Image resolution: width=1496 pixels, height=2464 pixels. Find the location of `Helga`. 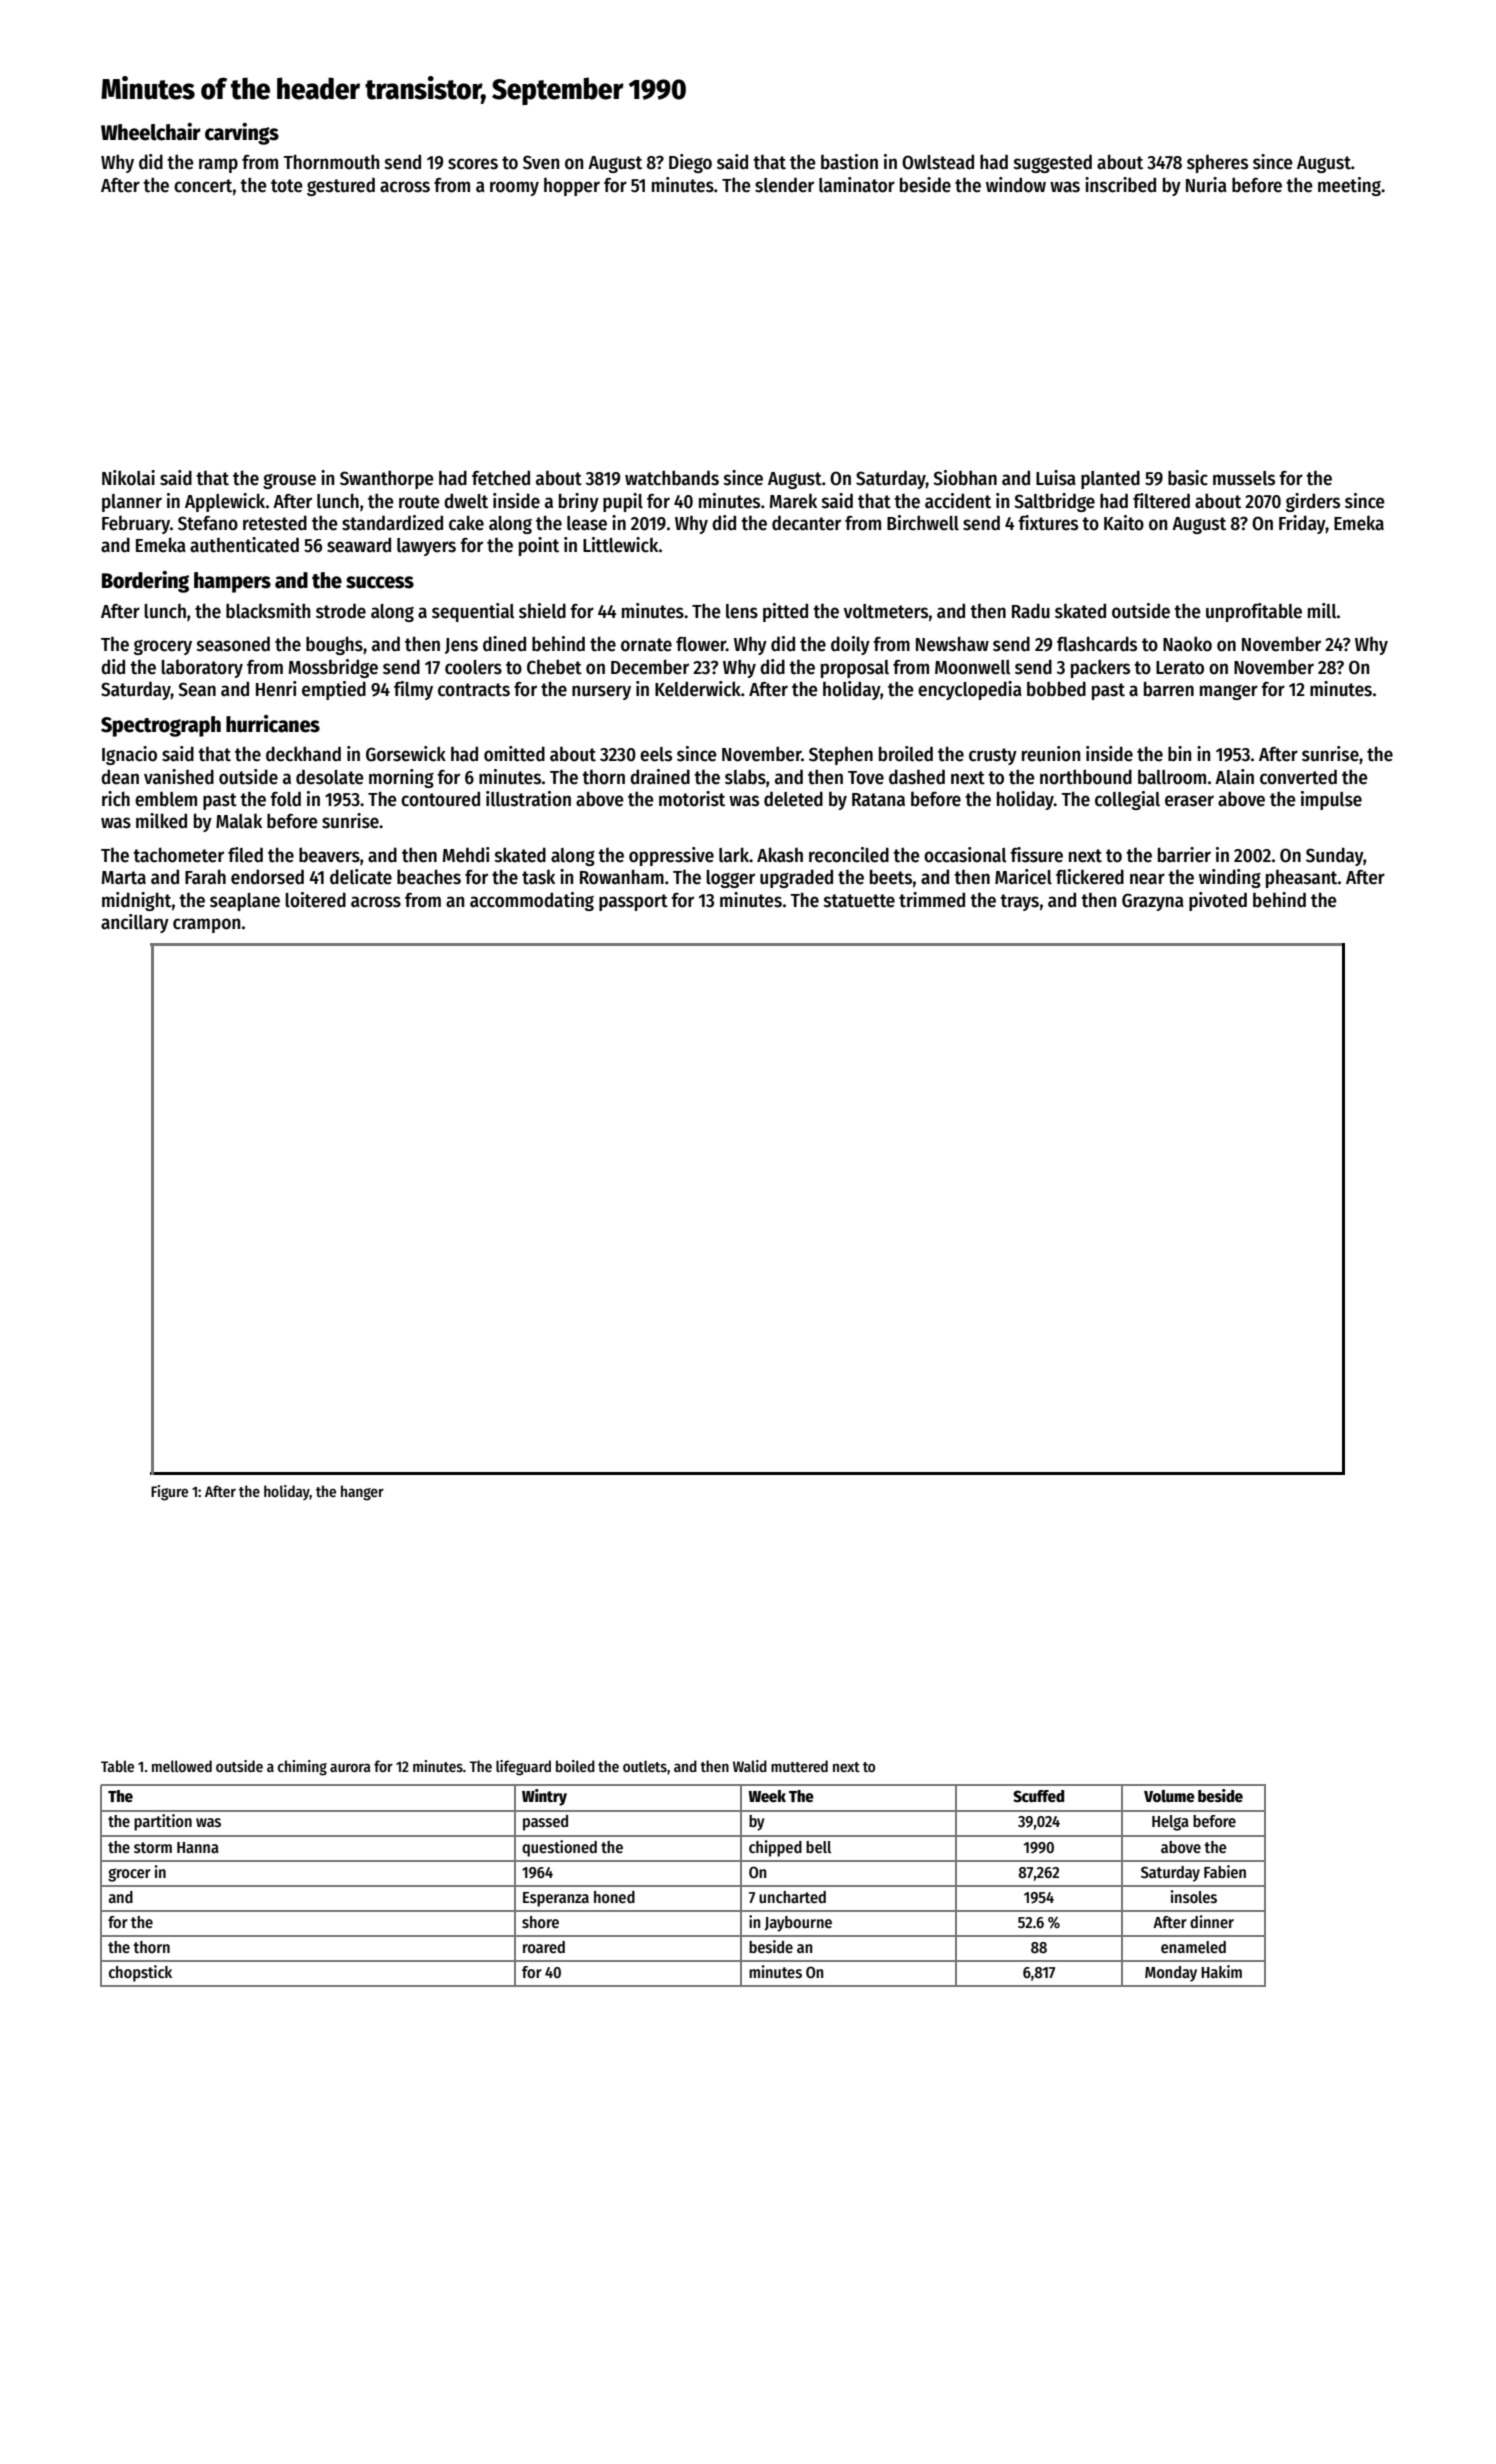

Helga is located at coordinates (1170, 1823).
